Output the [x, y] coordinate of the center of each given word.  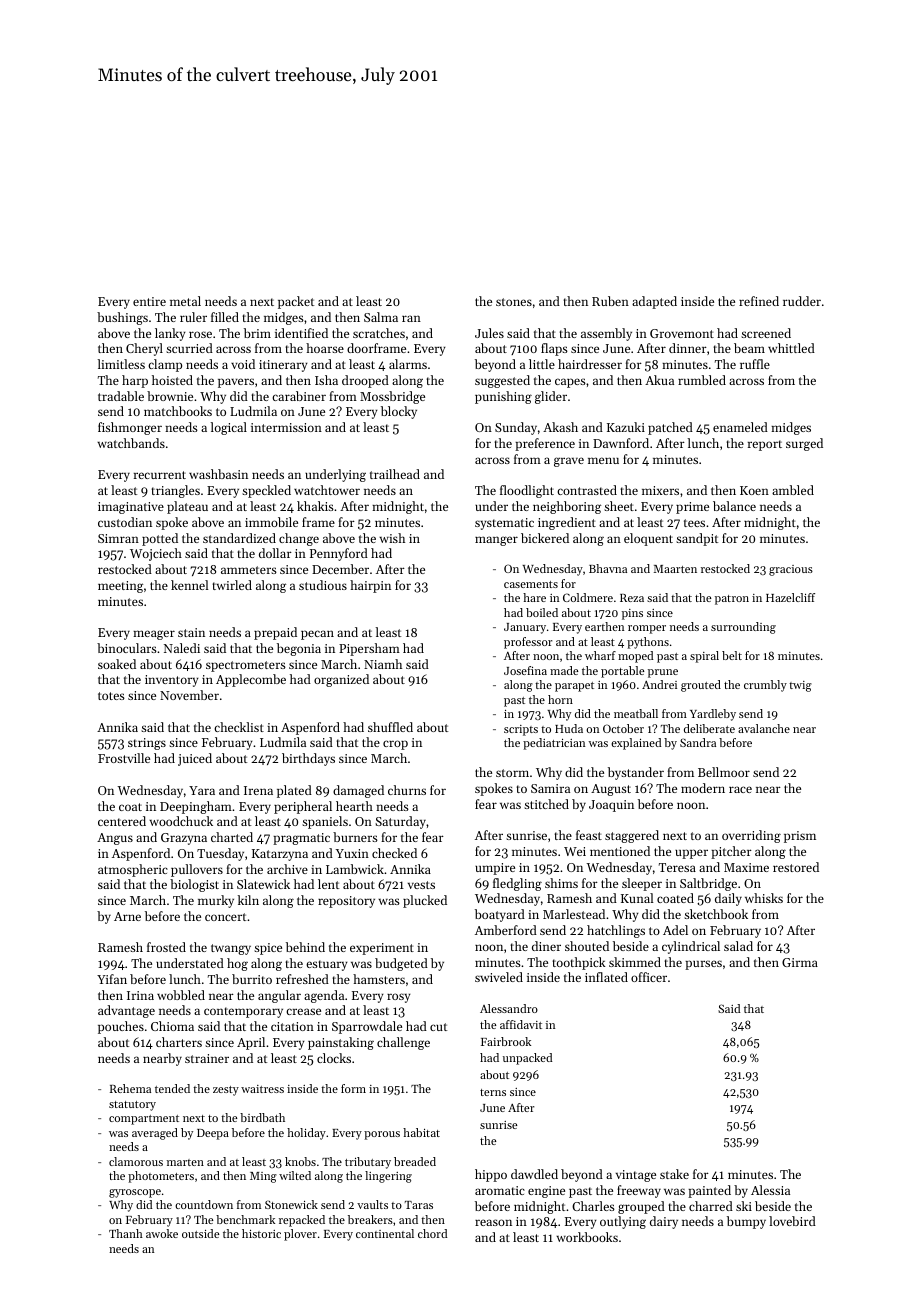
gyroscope [135, 1193]
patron [732, 600]
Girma [800, 962]
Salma [381, 317]
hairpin [370, 586]
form [353, 1088]
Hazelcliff [790, 597]
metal [185, 301]
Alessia [770, 1190]
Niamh [383, 664]
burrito [252, 979]
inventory [172, 681]
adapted [654, 302]
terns [493, 1092]
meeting [120, 587]
